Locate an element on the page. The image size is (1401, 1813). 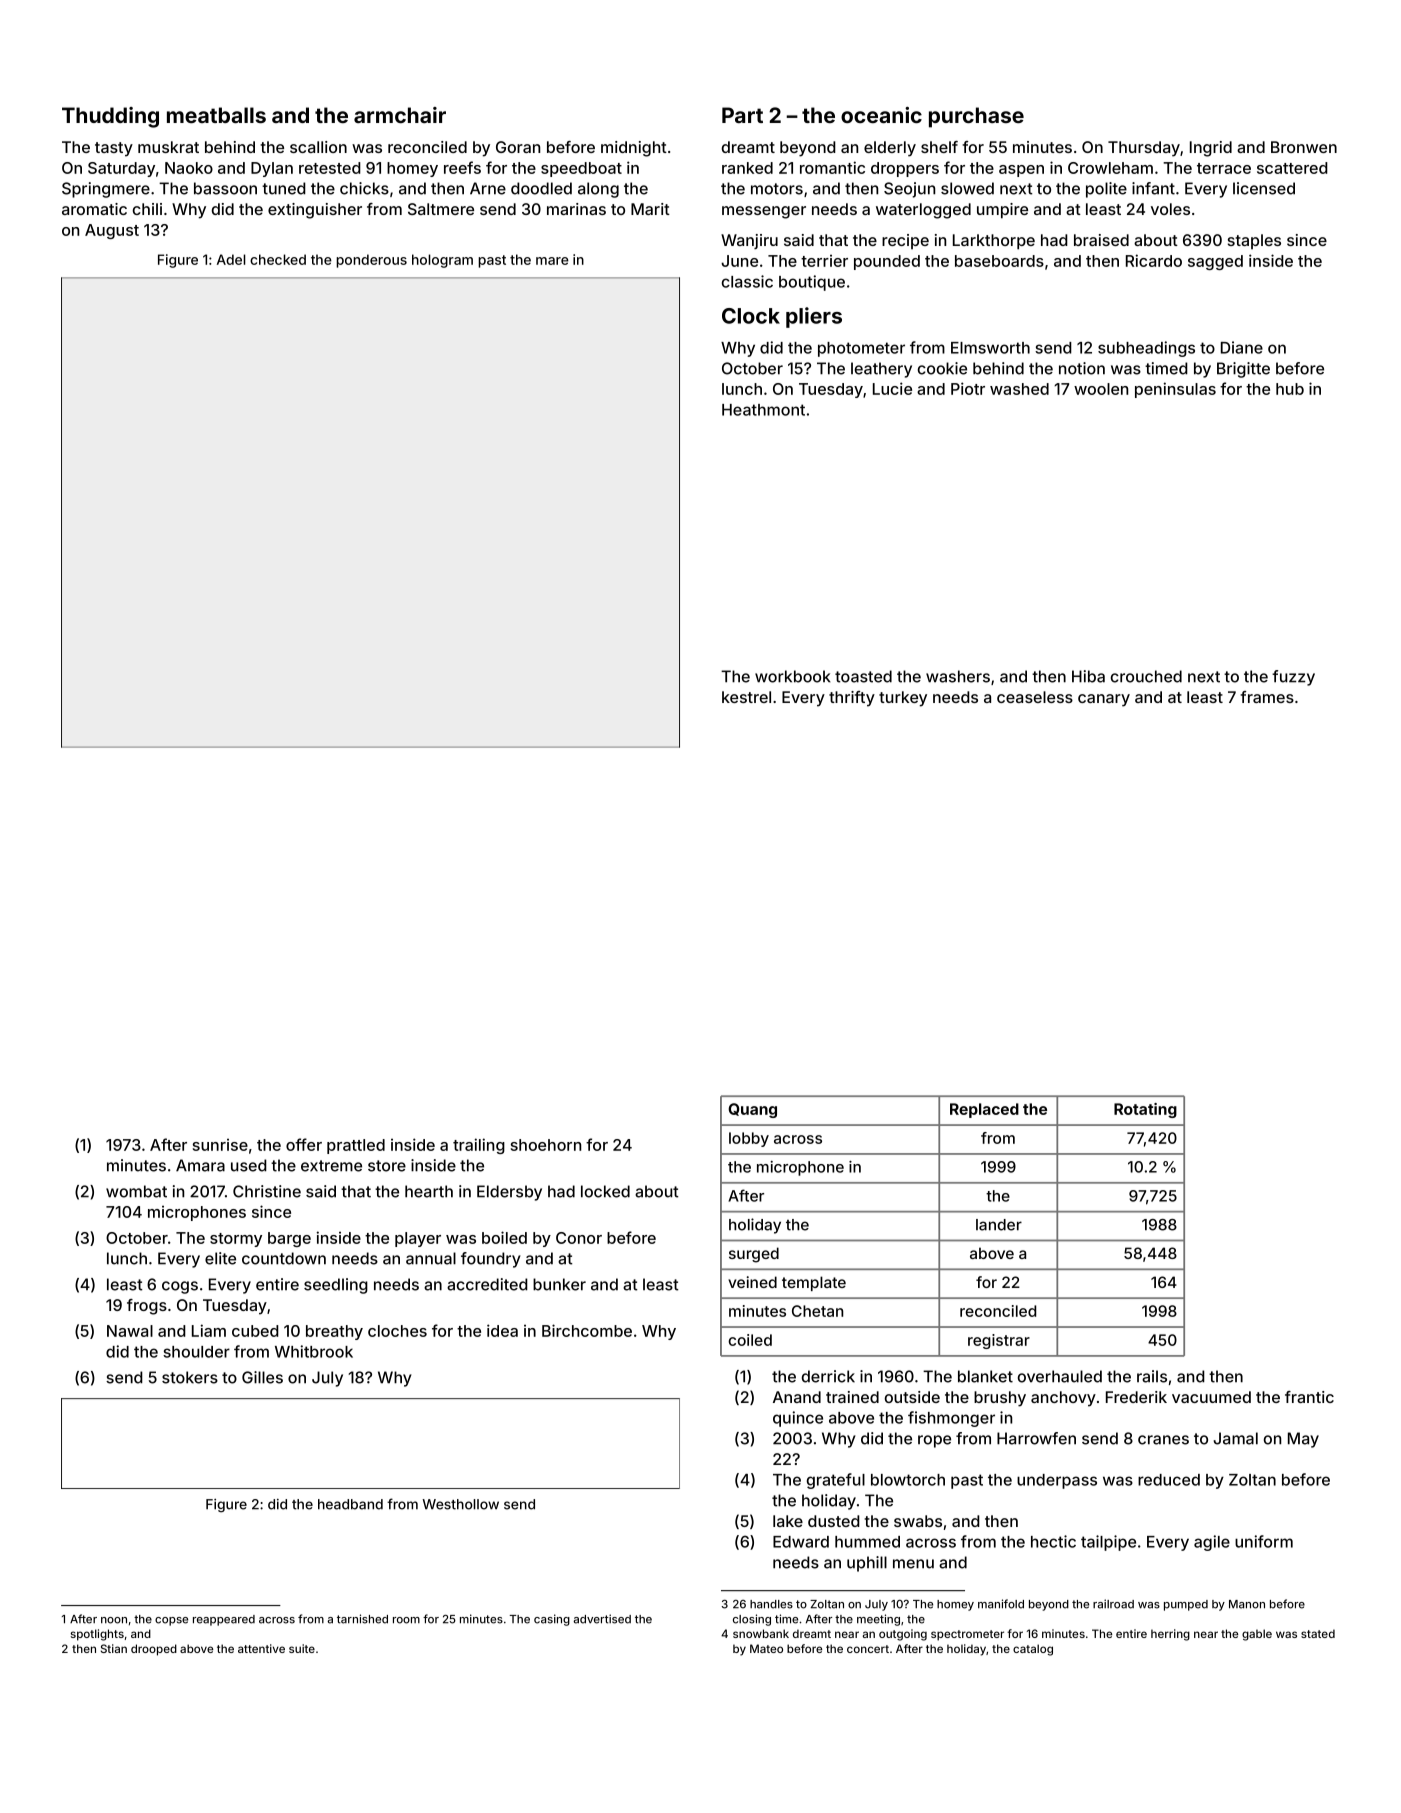
prattled is located at coordinates (356, 1146).
